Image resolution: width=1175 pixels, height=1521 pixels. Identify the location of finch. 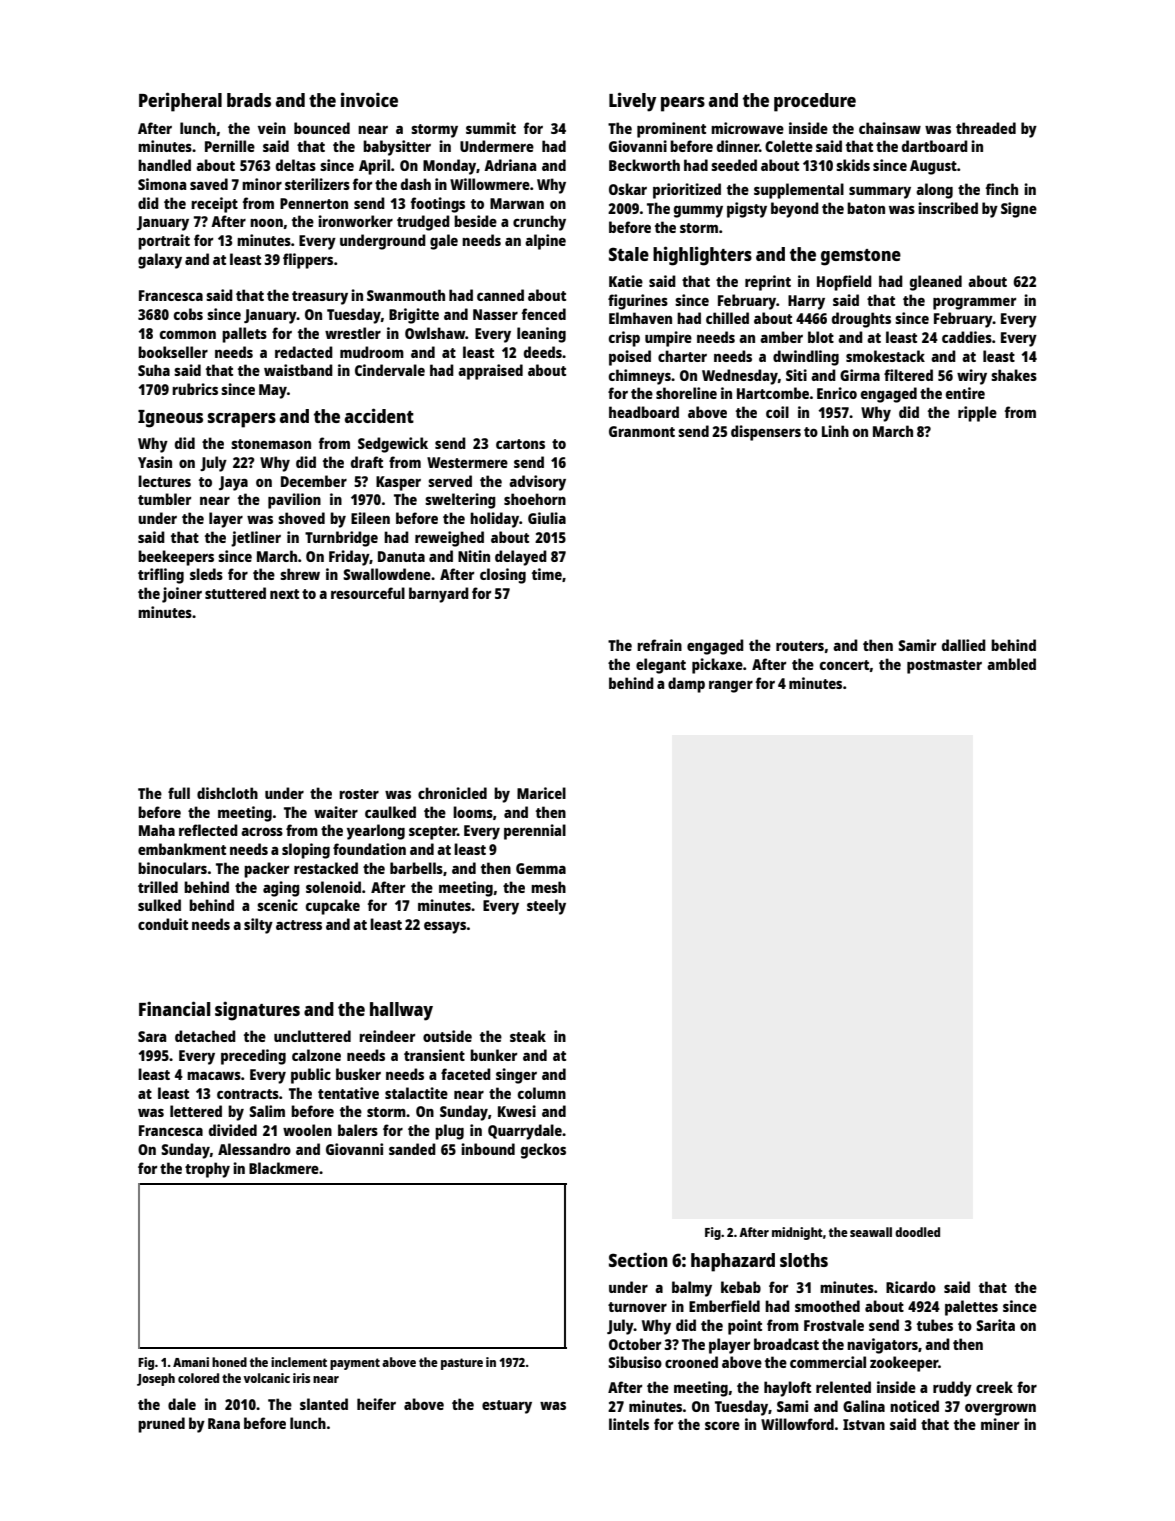
(1002, 189).
